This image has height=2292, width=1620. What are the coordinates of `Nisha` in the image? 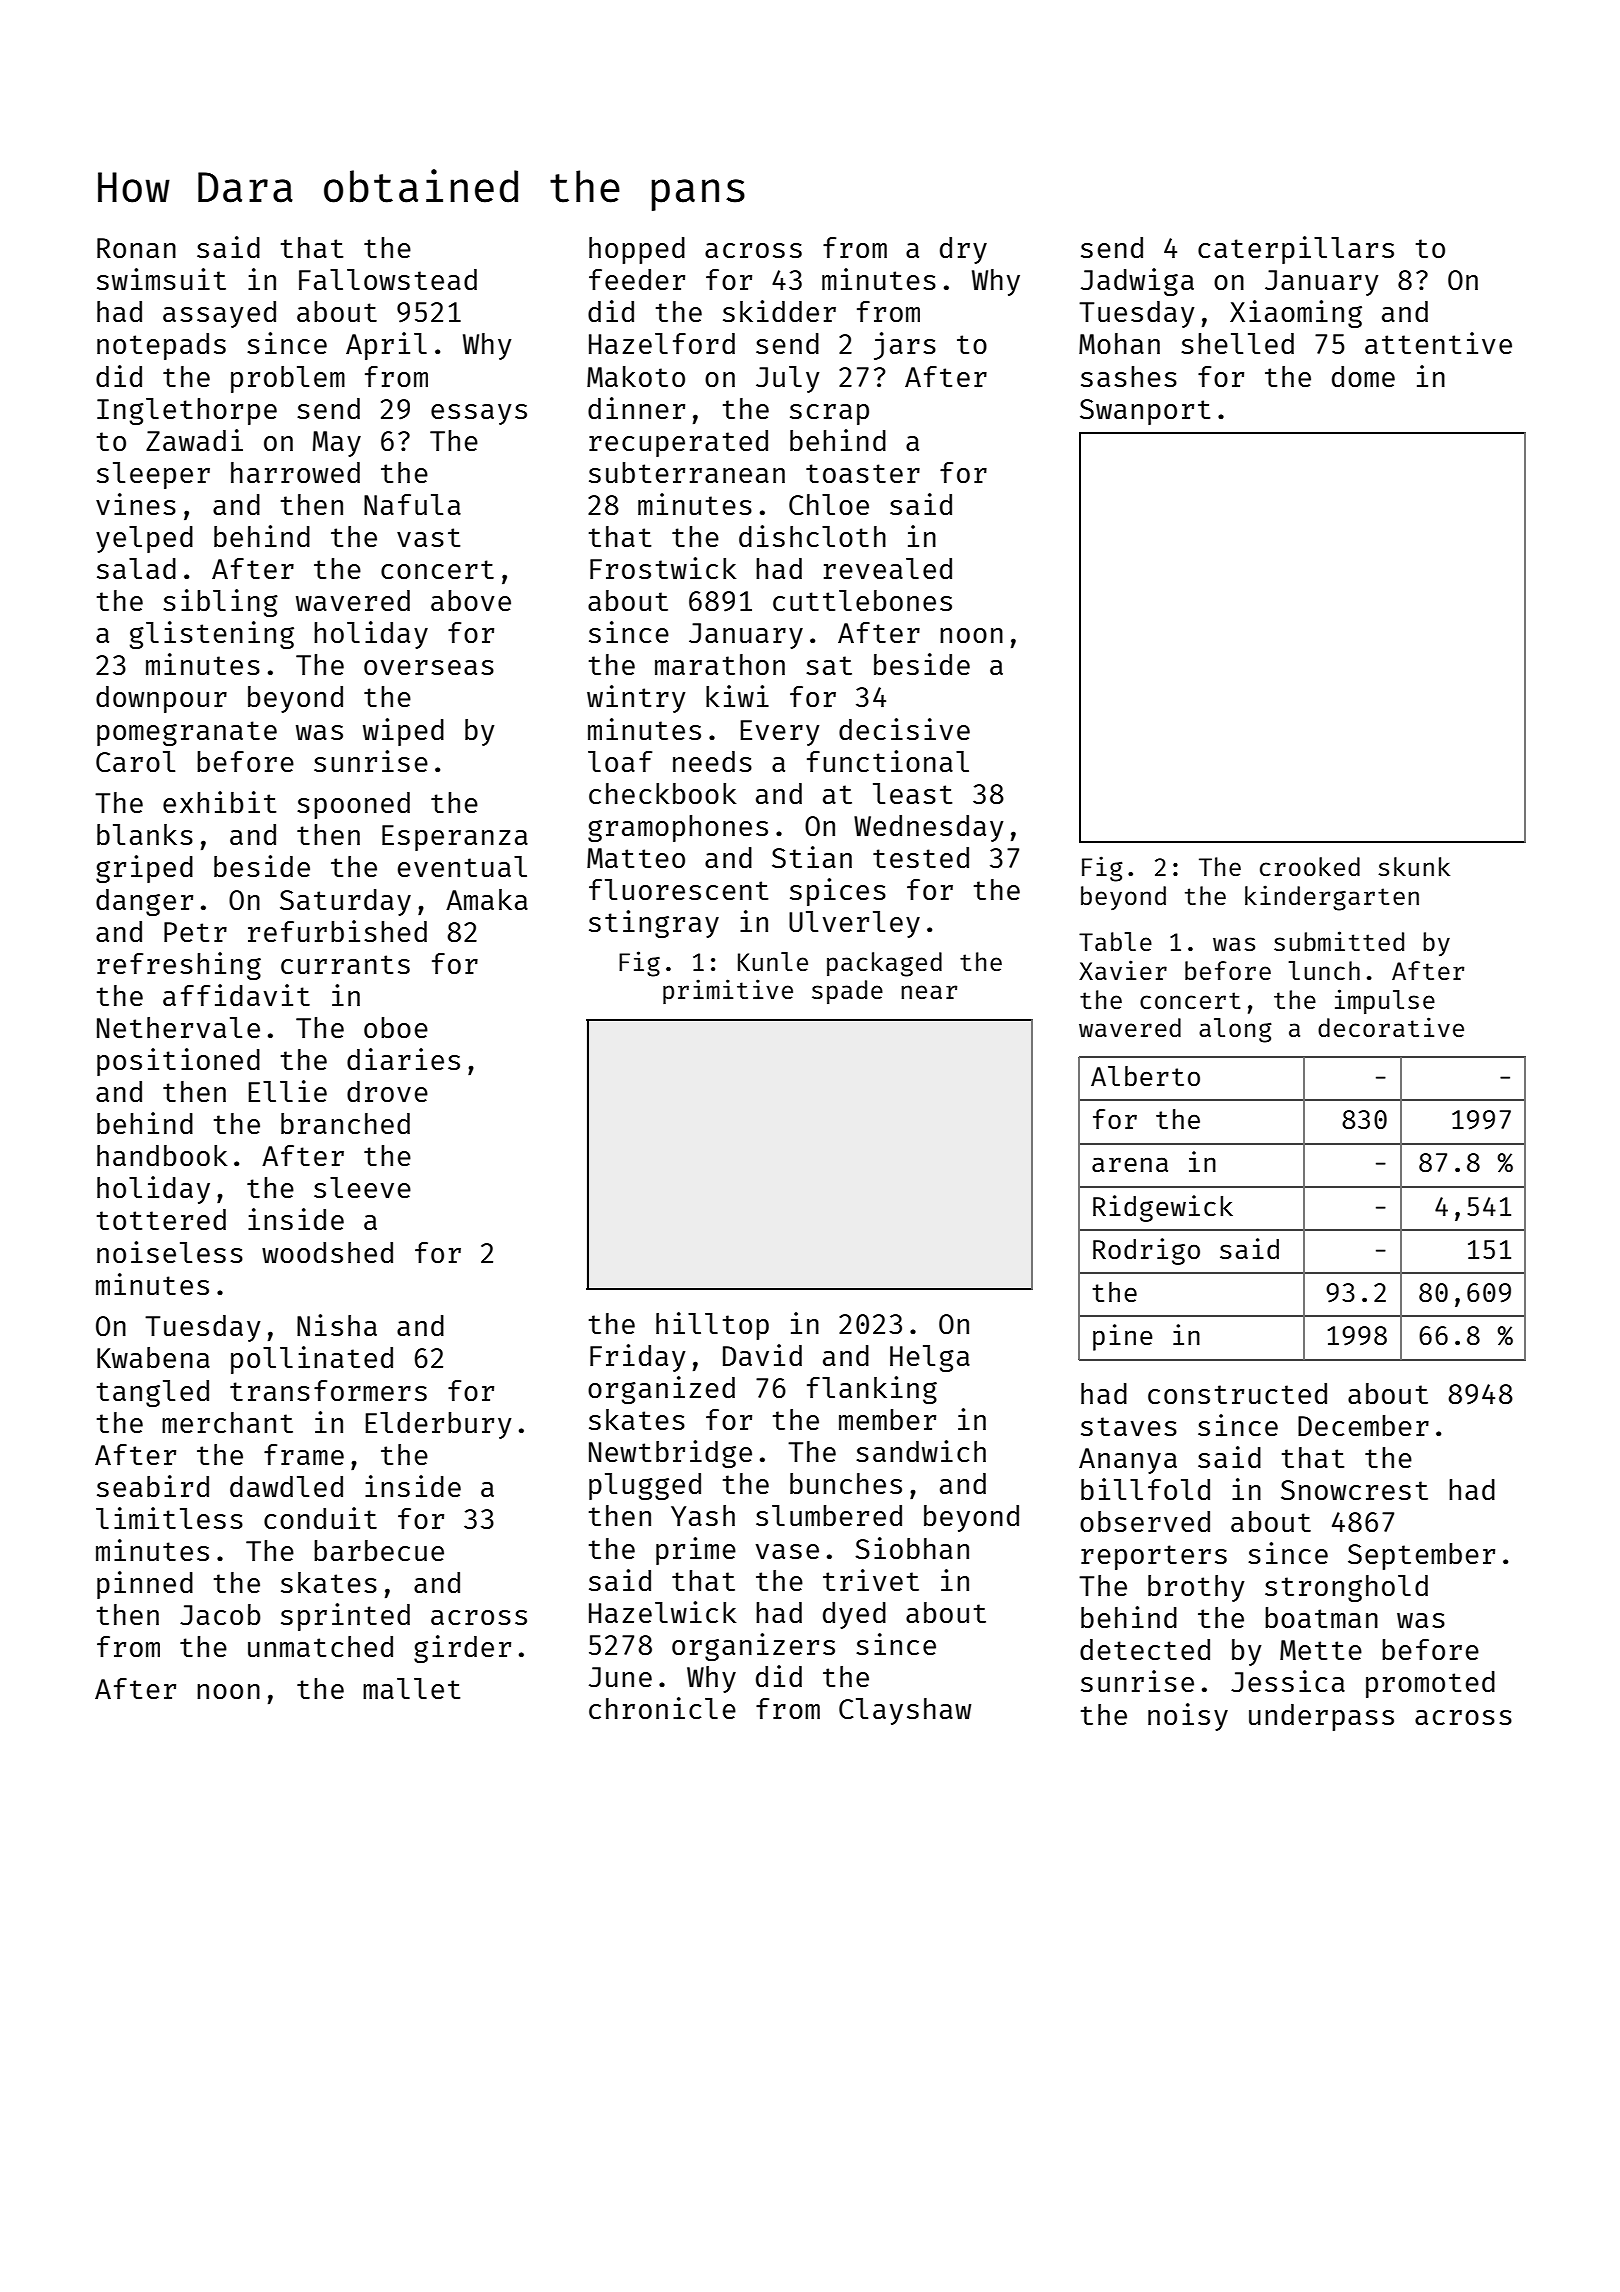 It's located at (337, 1325).
